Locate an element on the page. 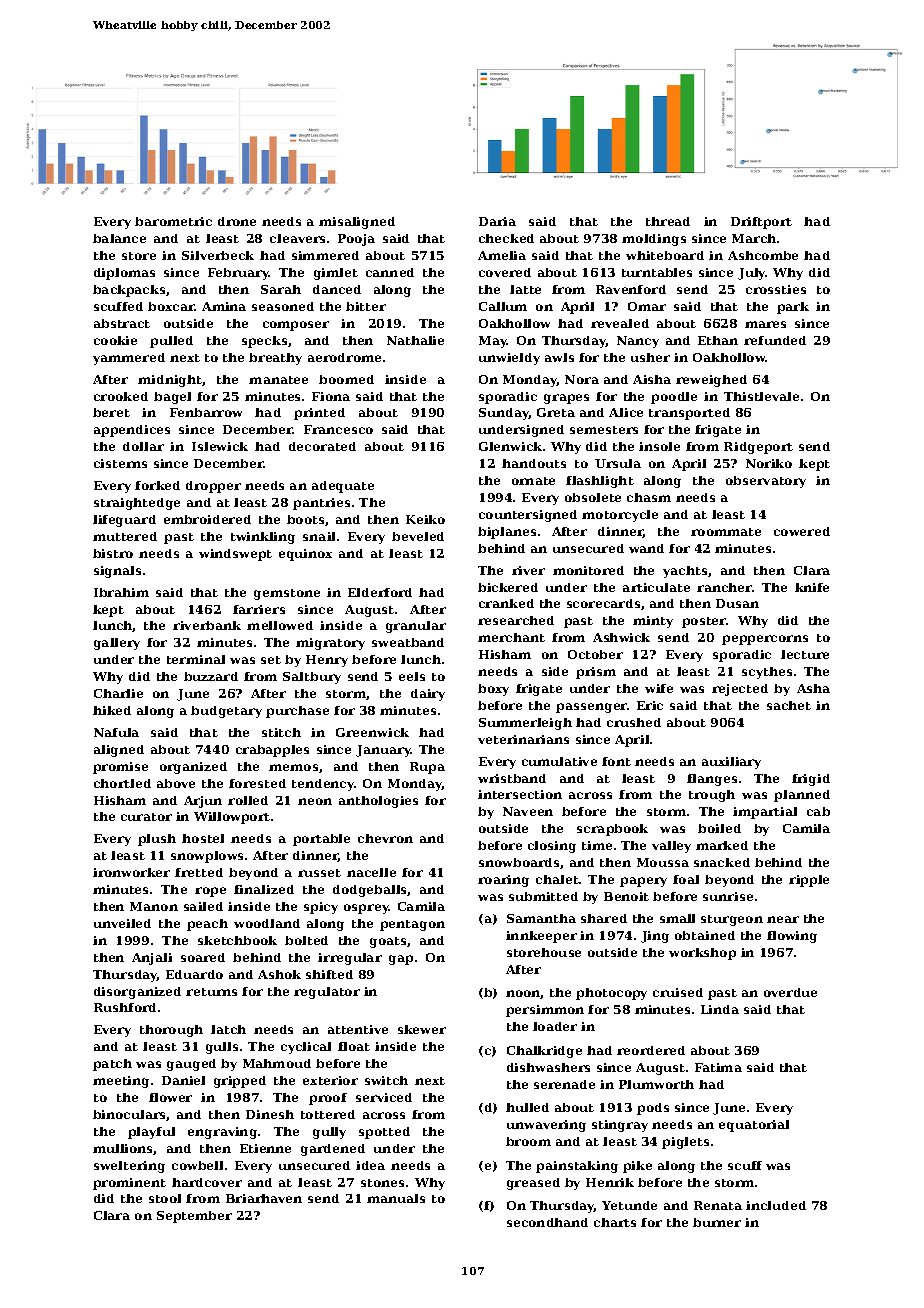  beveled is located at coordinates (418, 536).
